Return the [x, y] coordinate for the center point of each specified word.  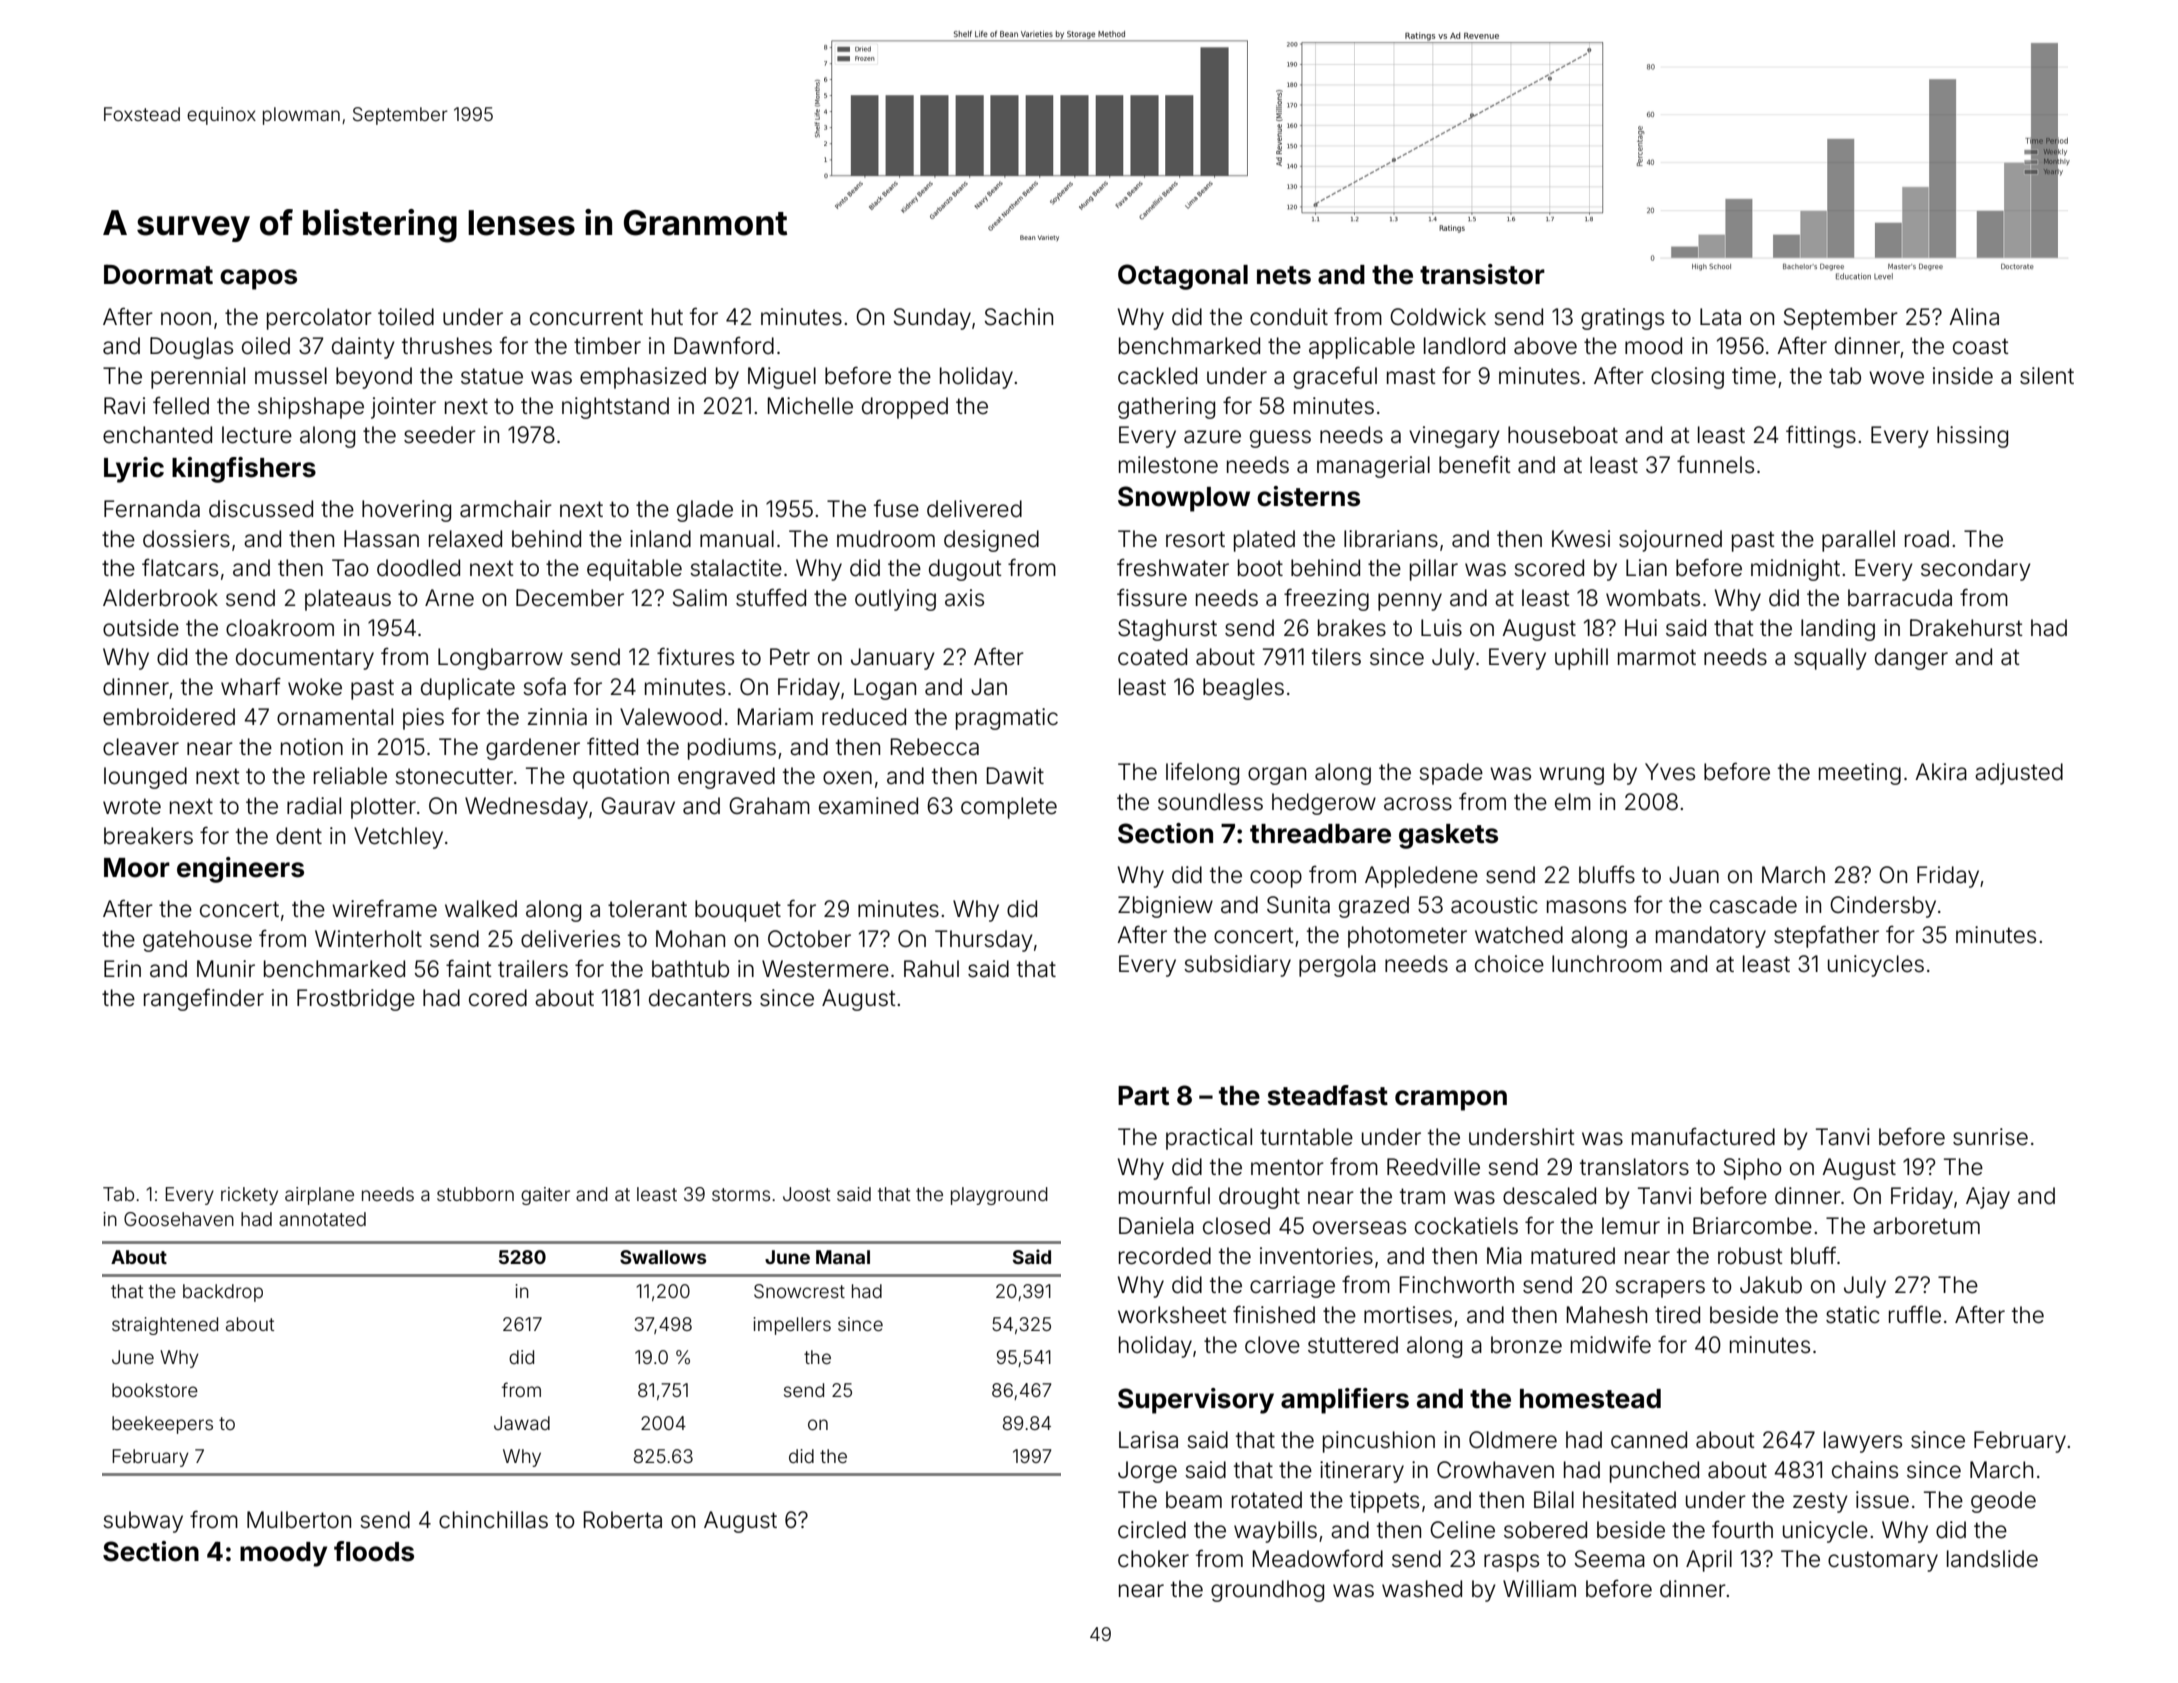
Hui [1641, 627]
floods [374, 1551]
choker [1153, 1559]
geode [2003, 1502]
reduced [864, 717]
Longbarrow [500, 659]
